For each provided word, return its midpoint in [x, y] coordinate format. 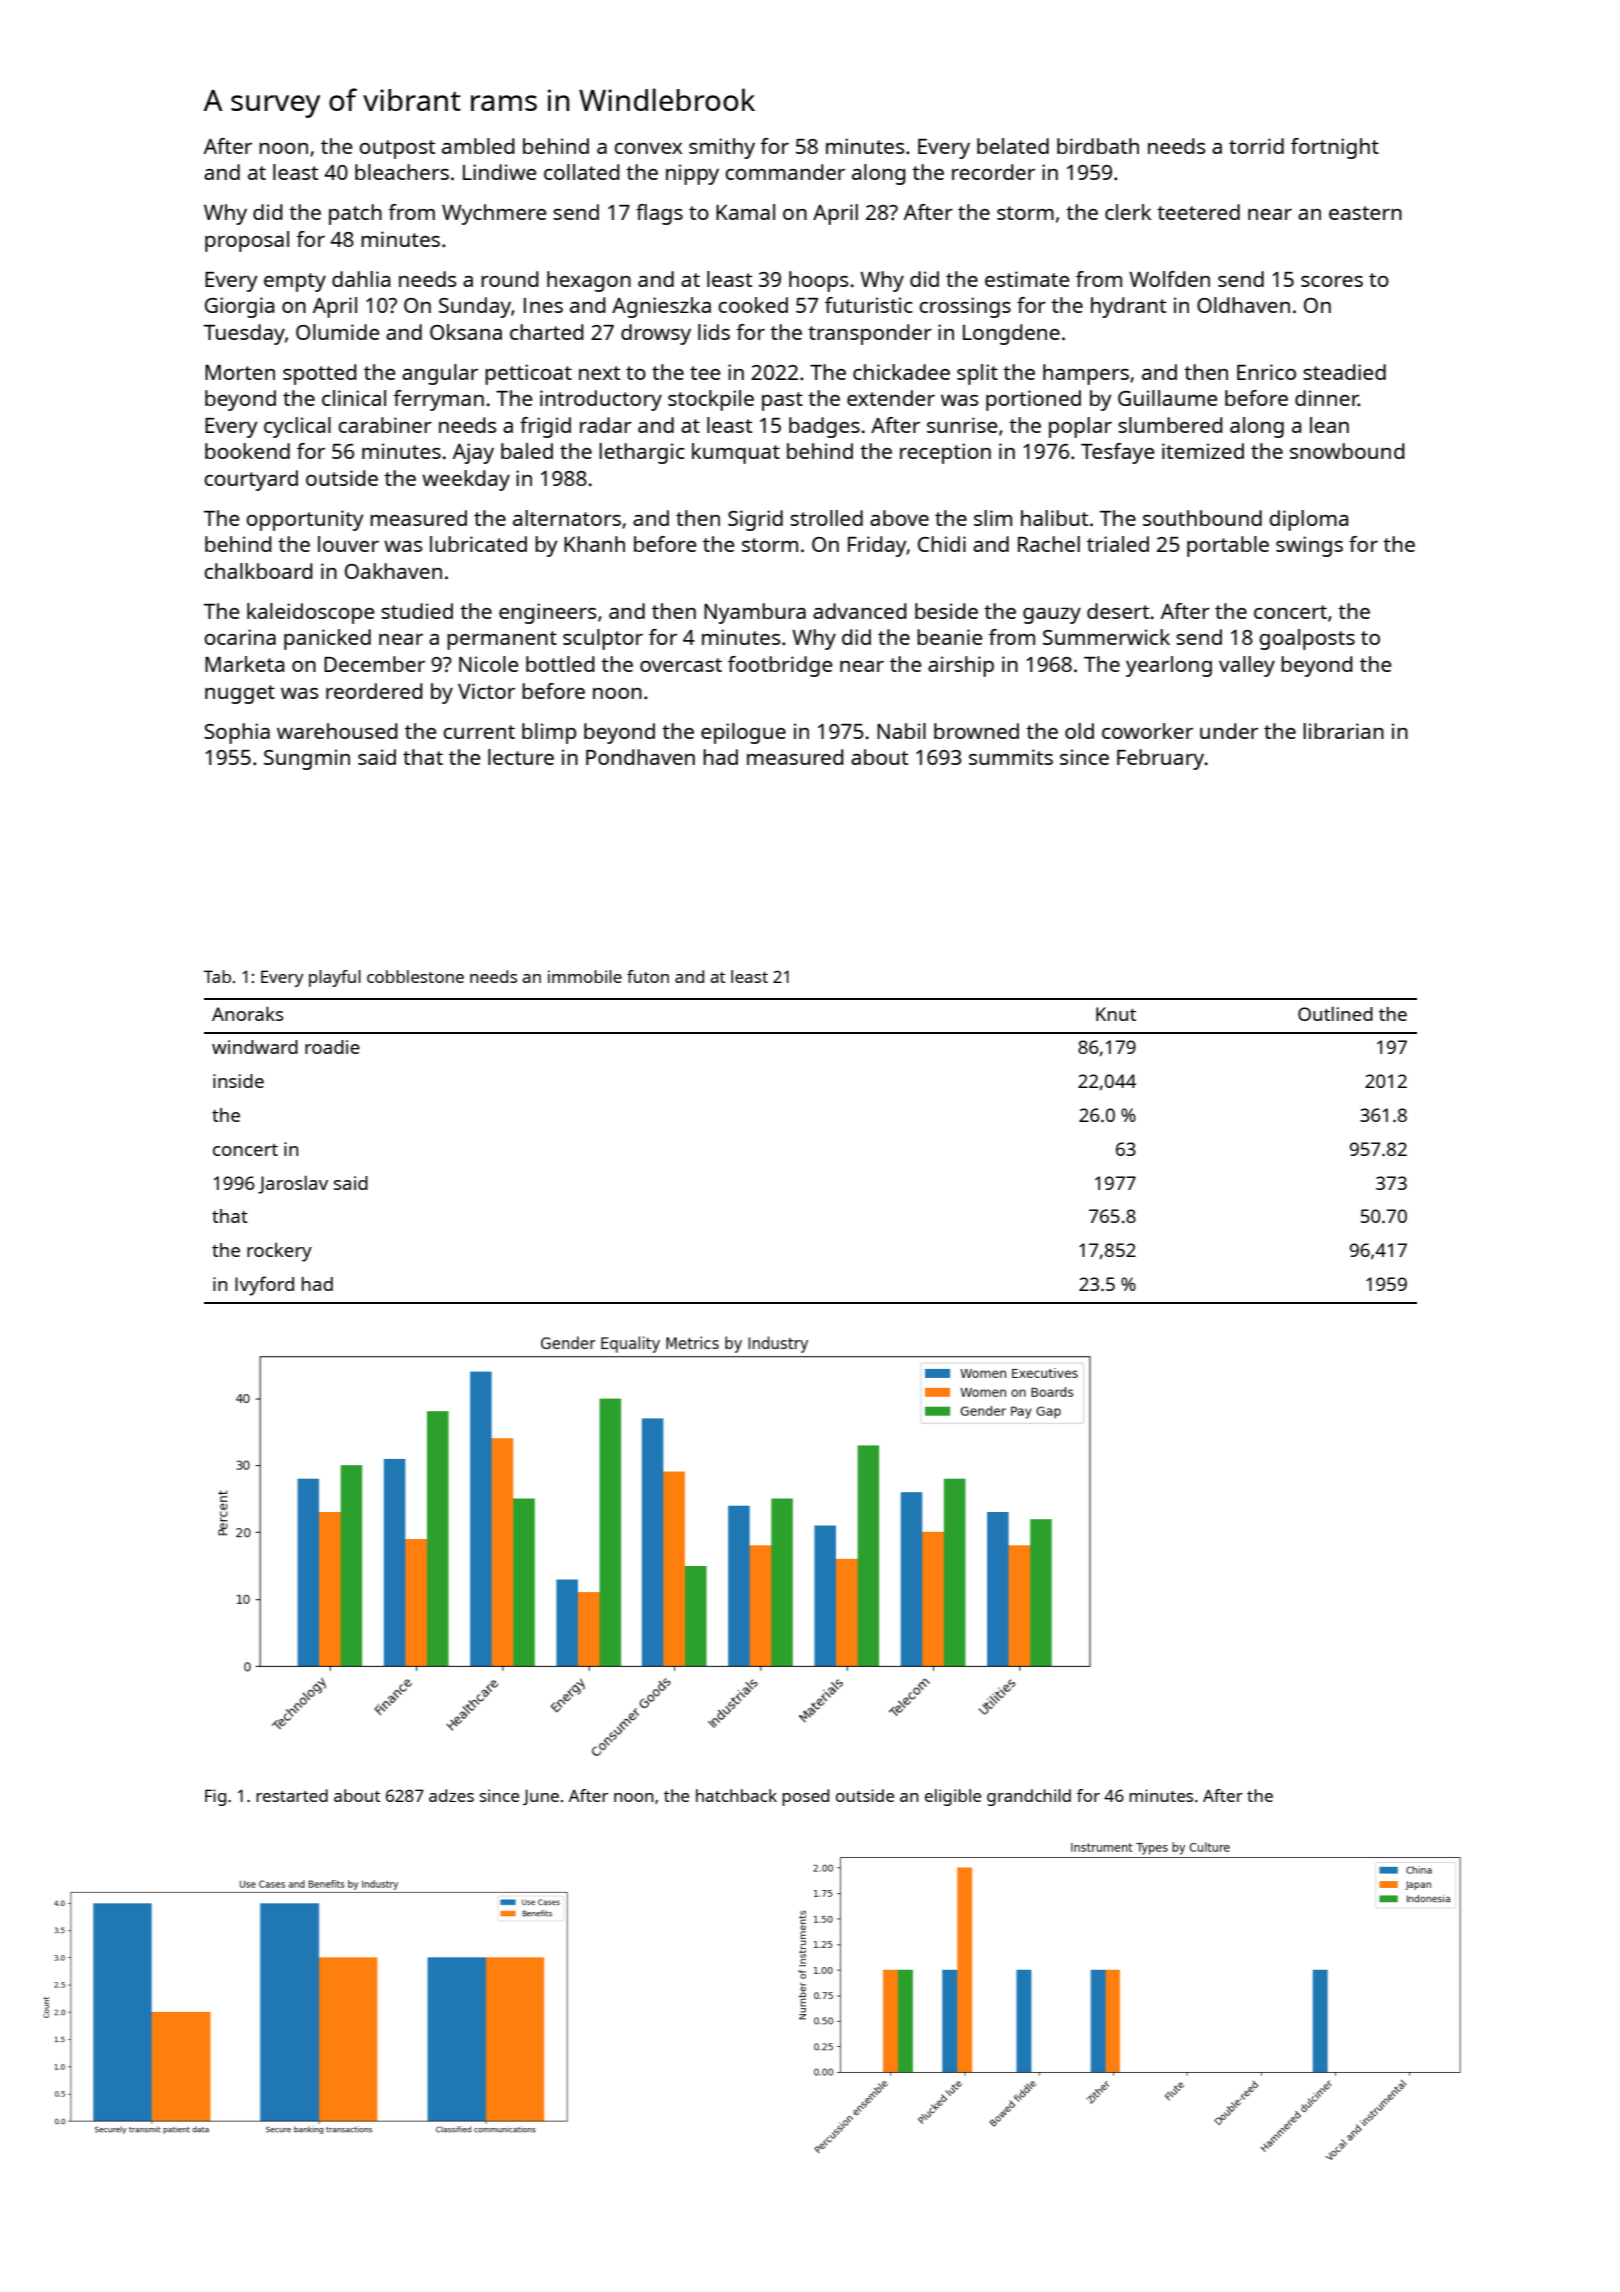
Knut [1116, 1014]
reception [945, 453]
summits [1011, 757]
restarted [292, 1795]
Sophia [237, 733]
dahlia [361, 279]
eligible [953, 1797]
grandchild [1029, 1797]
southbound [1202, 518]
